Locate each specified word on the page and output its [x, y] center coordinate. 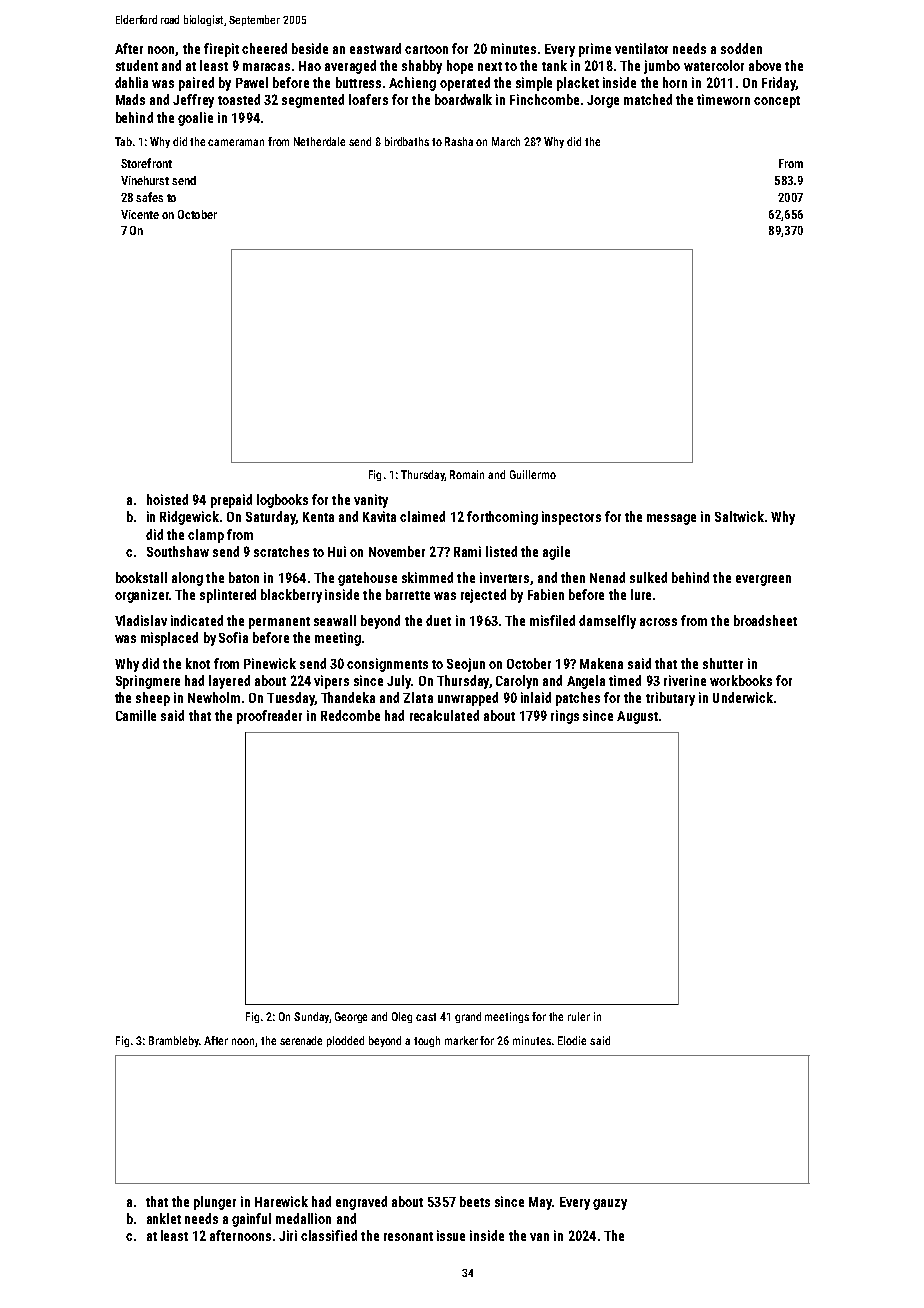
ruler [579, 1016]
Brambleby [174, 1041]
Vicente [140, 214]
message [671, 519]
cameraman [236, 142]
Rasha [459, 141]
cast [426, 1017]
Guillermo [533, 474]
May [540, 1203]
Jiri [288, 1235]
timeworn [723, 99]
